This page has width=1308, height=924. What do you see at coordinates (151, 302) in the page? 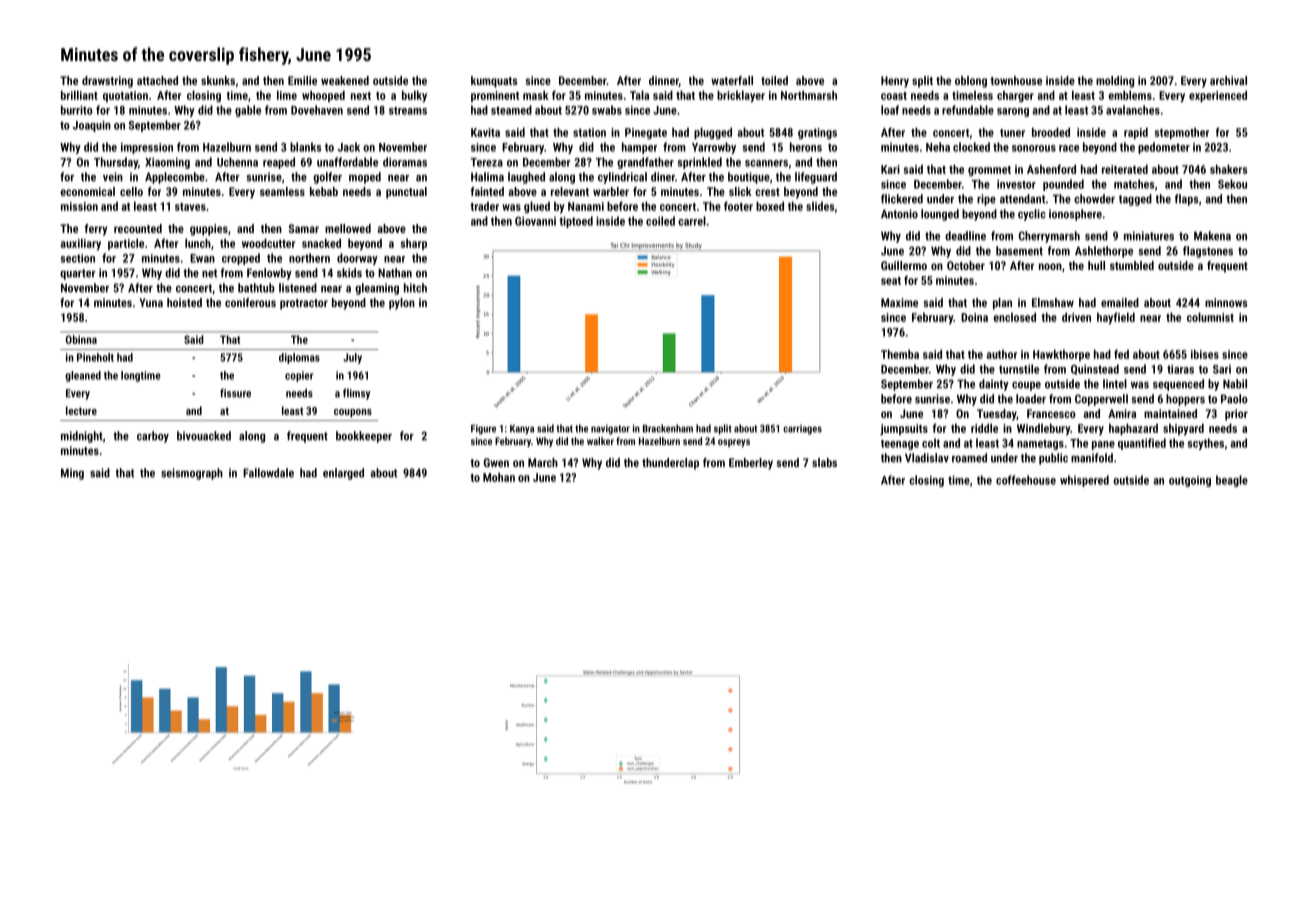
I see `Yuna` at bounding box center [151, 302].
